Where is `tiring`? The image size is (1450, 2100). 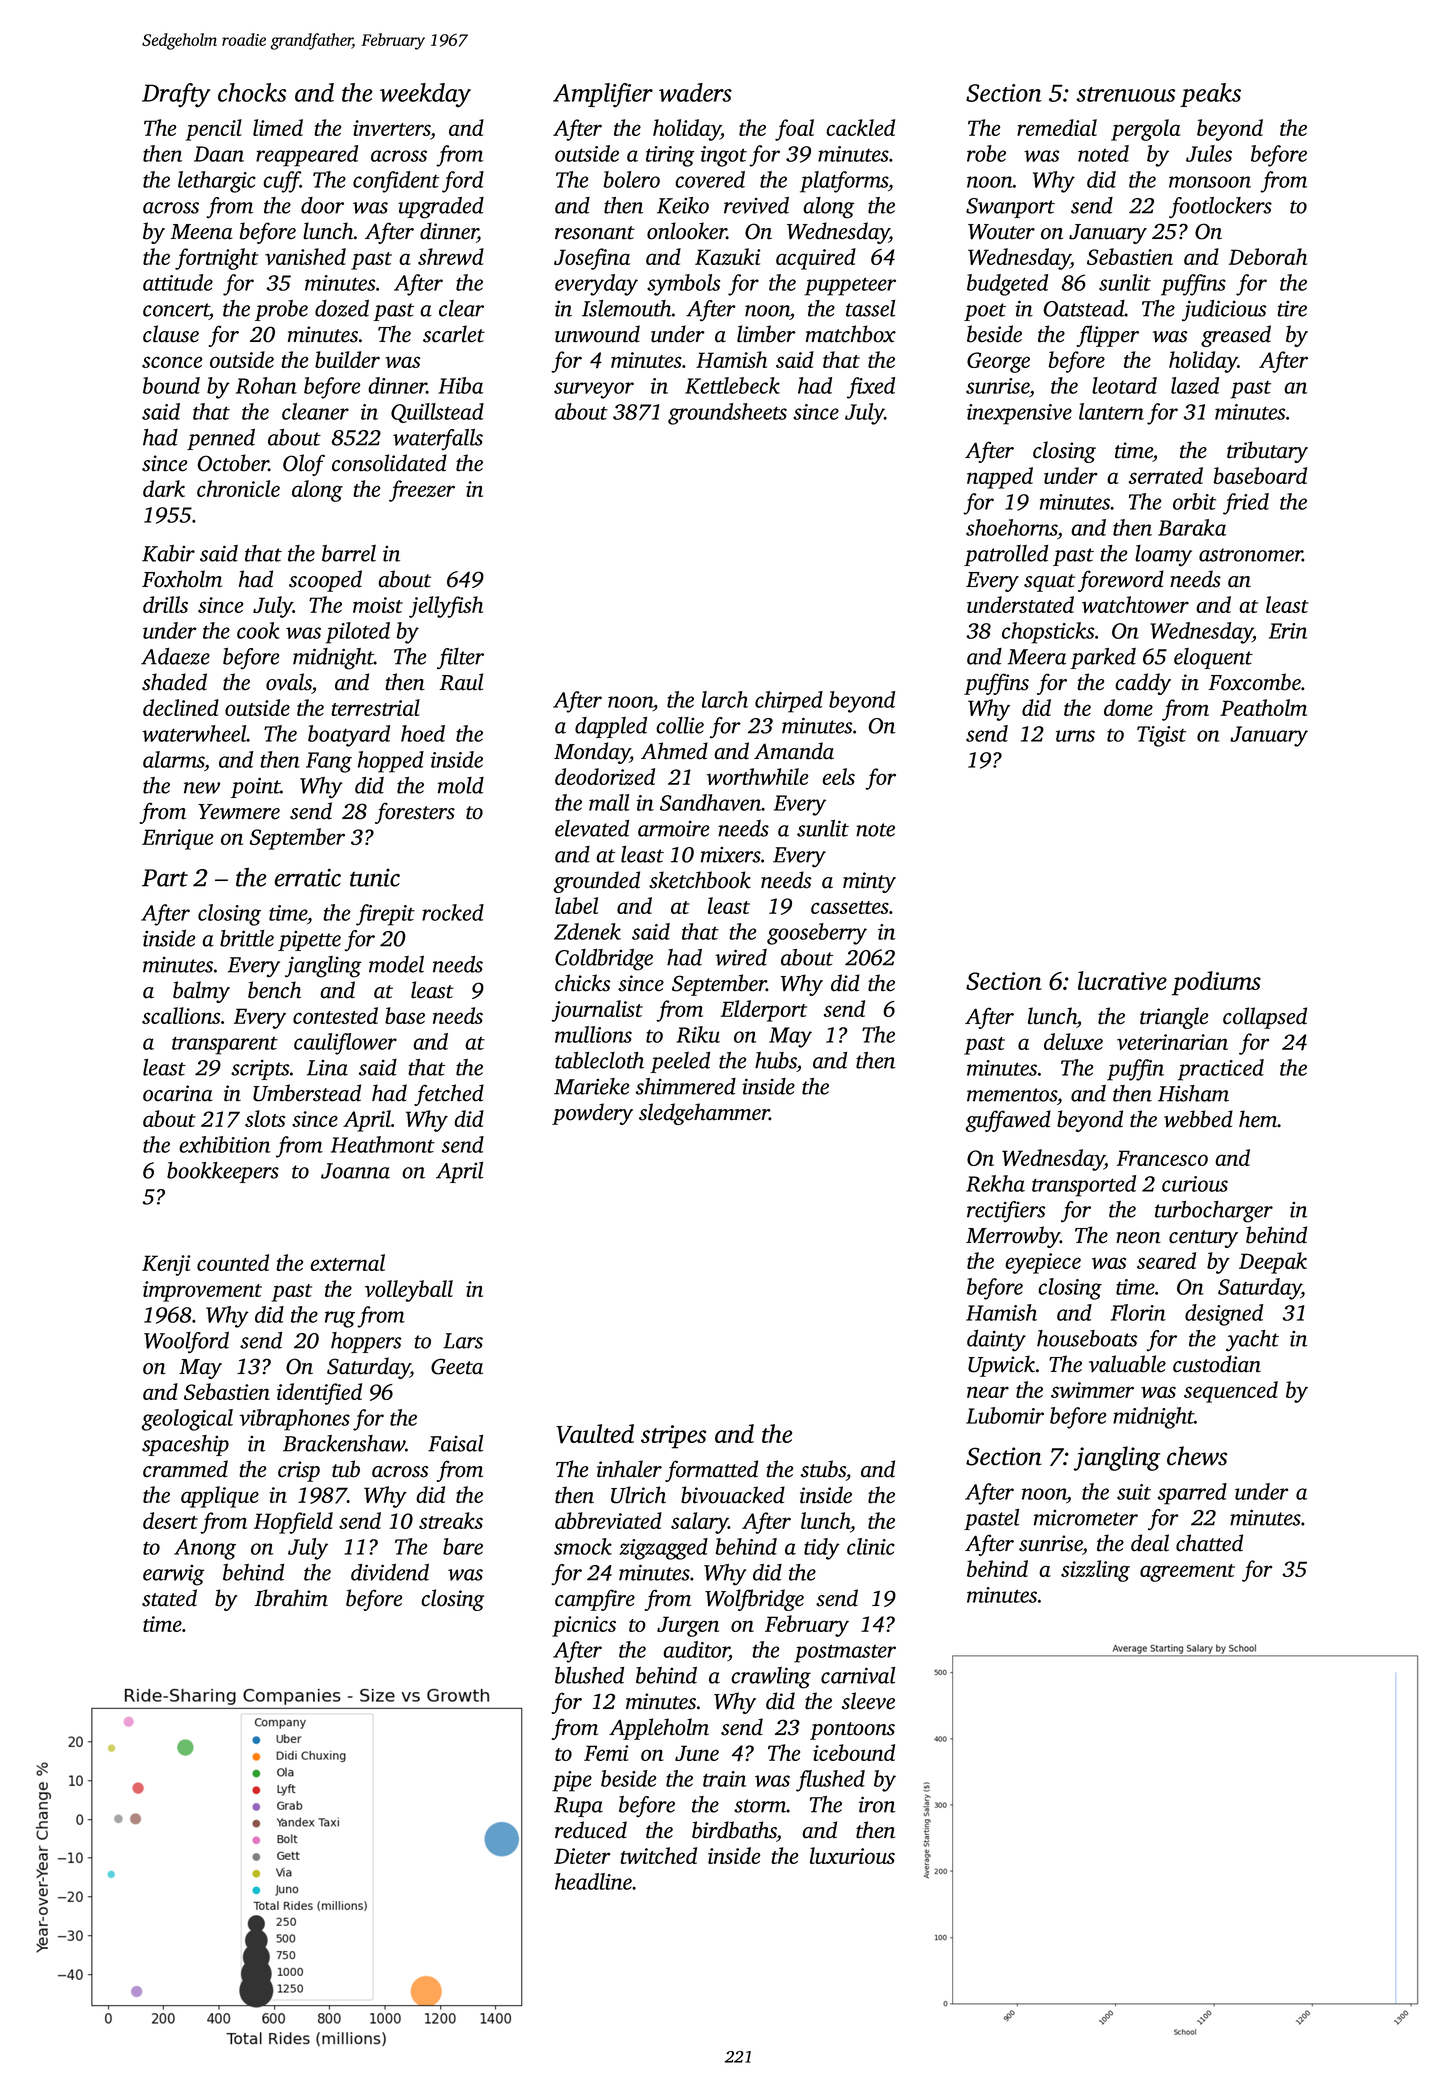 tiring is located at coordinates (670, 156).
